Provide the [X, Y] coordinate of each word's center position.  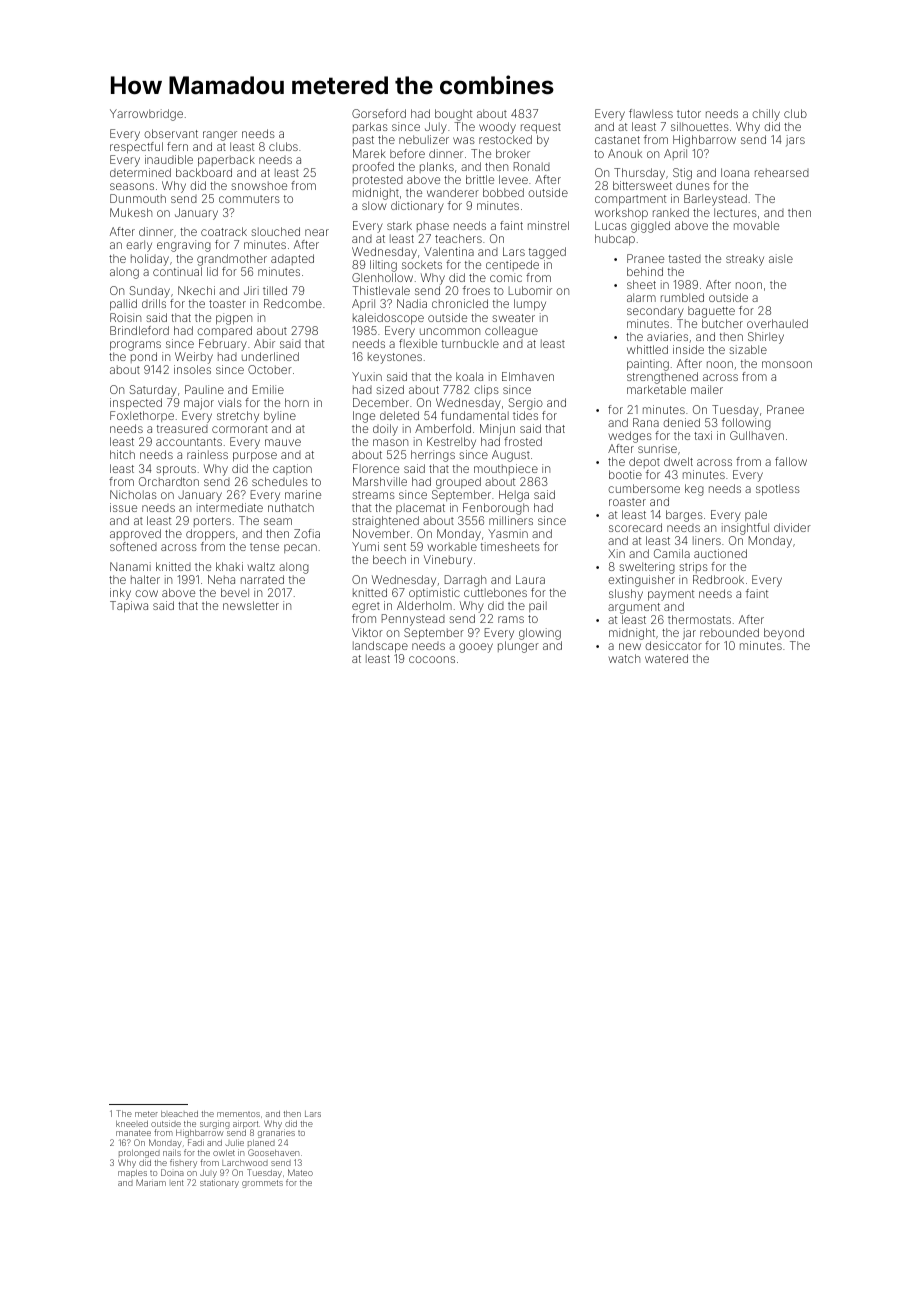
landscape [380, 647]
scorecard [635, 527]
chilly [766, 115]
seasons [132, 186]
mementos [238, 1114]
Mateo [300, 1172]
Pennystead [413, 620]
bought [453, 115]
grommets [262, 1184]
